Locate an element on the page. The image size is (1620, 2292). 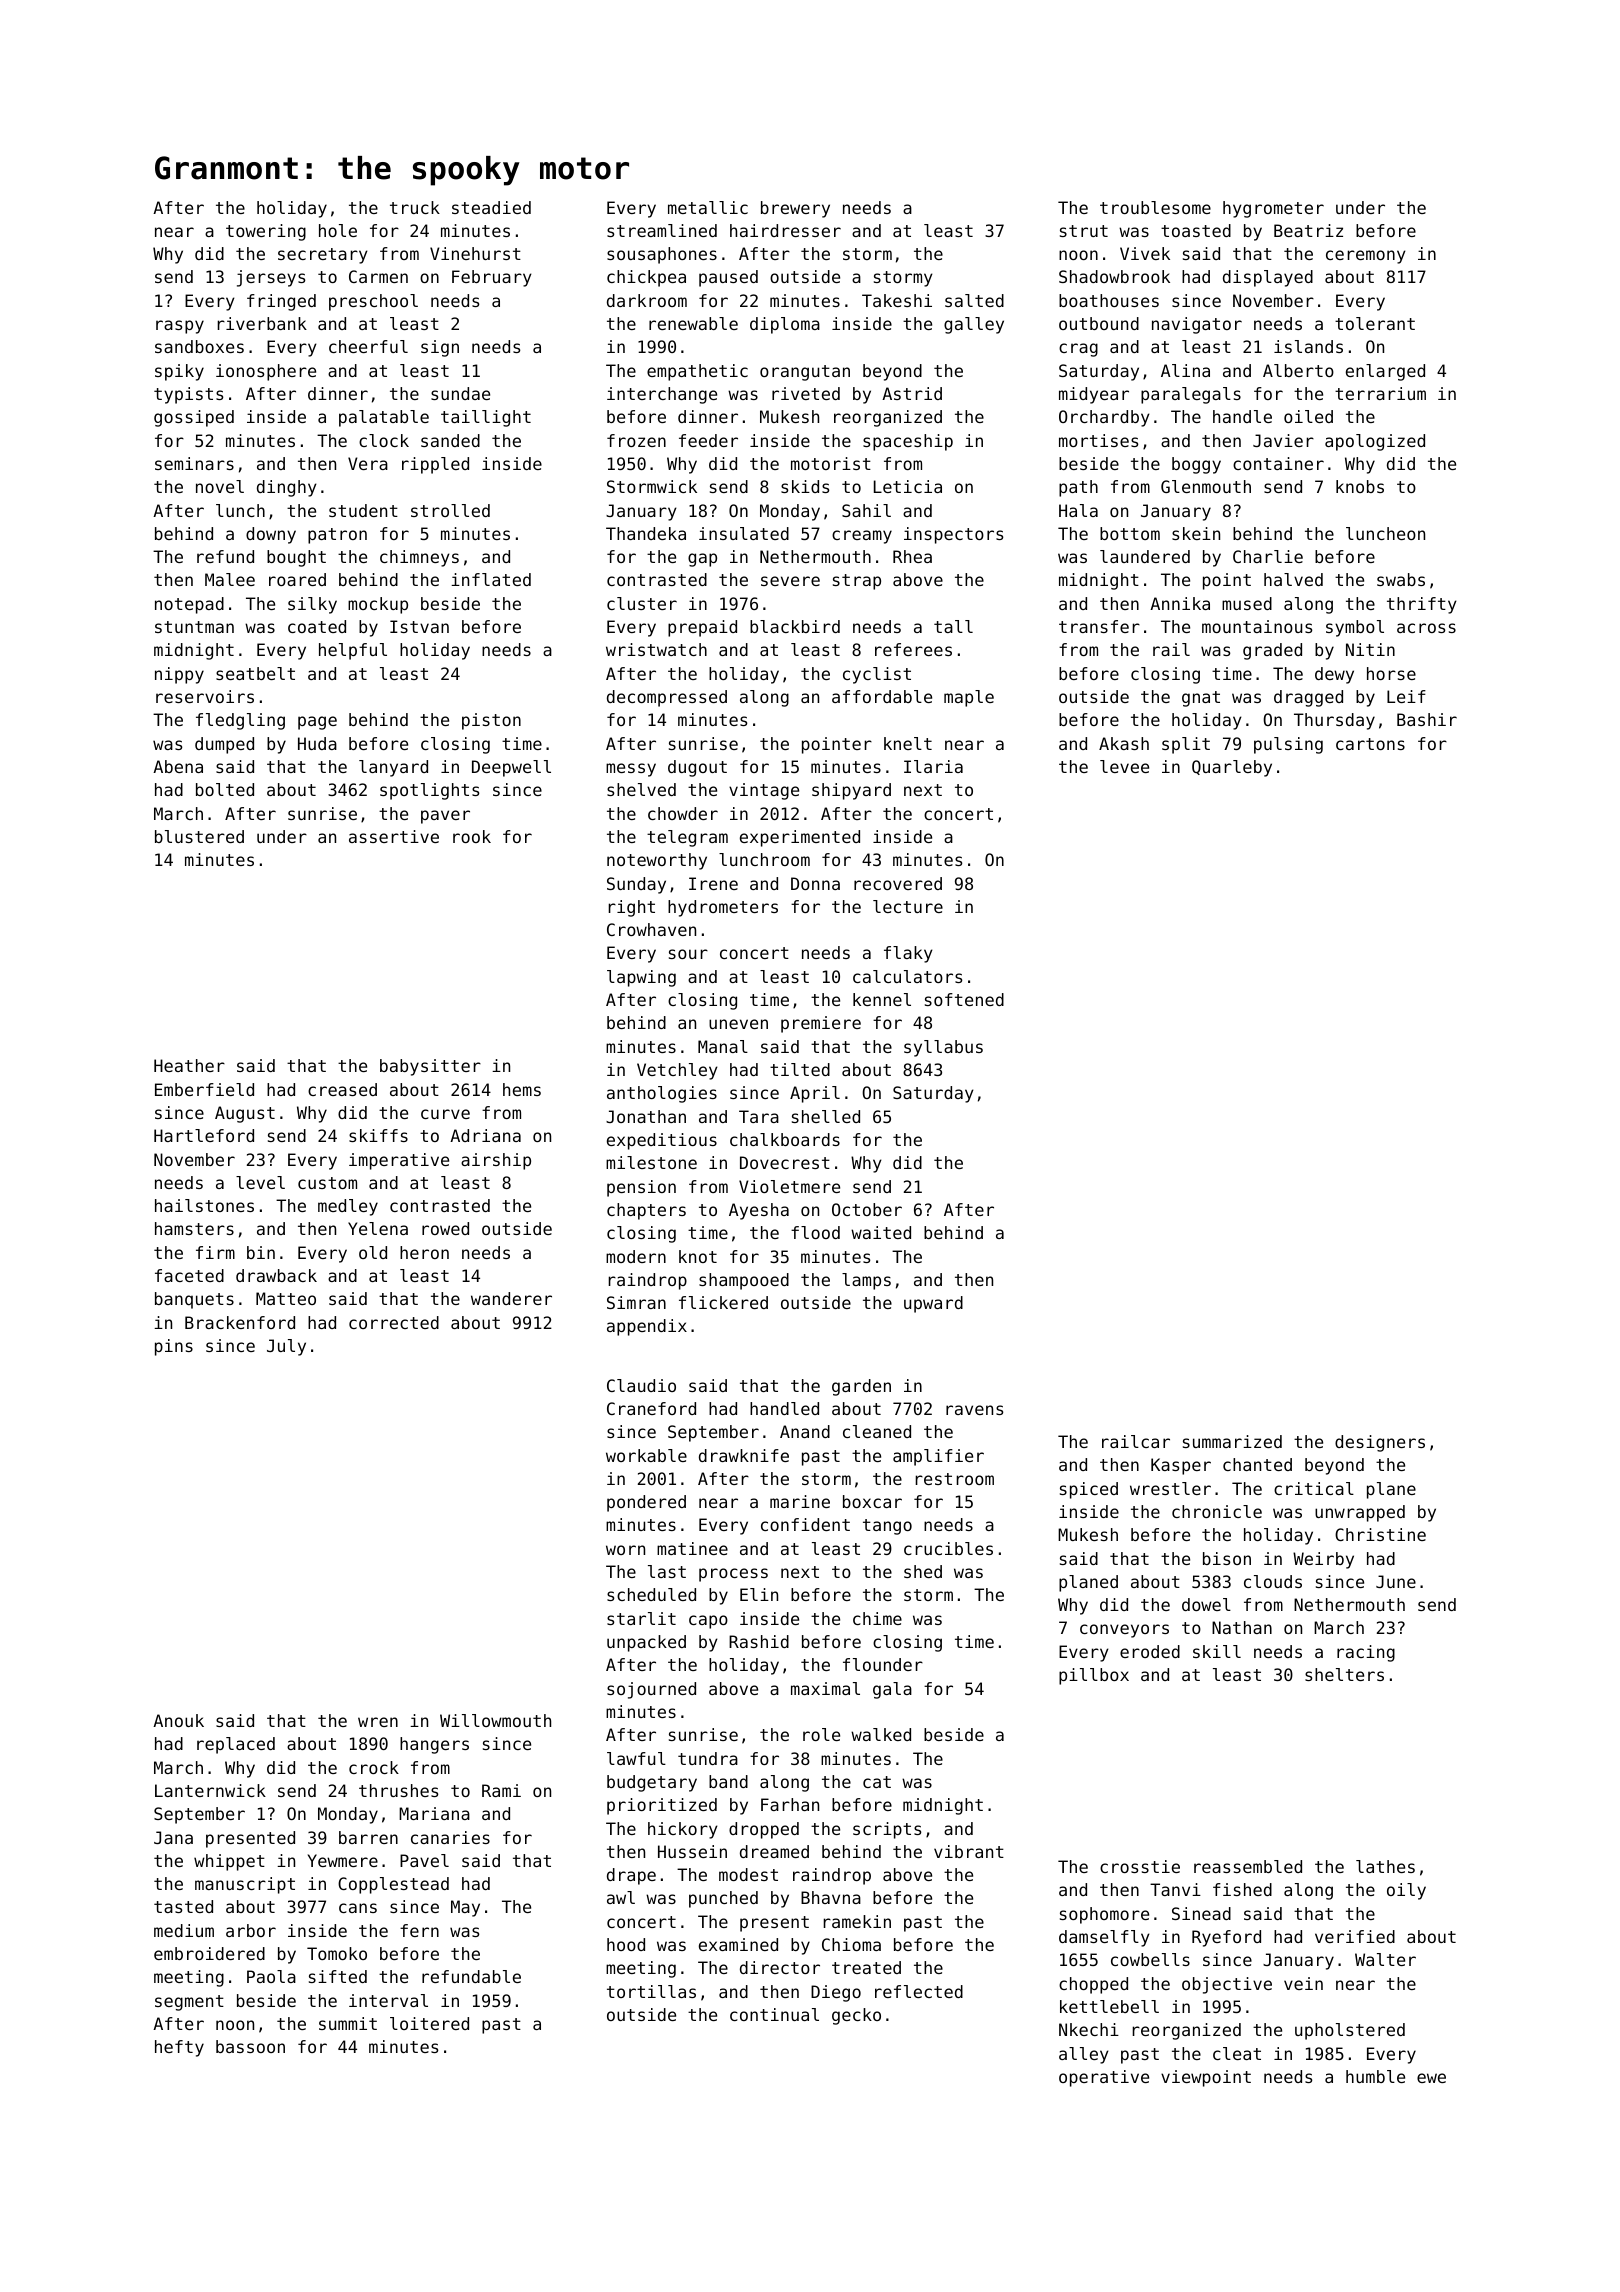
lanyard is located at coordinates (393, 768).
